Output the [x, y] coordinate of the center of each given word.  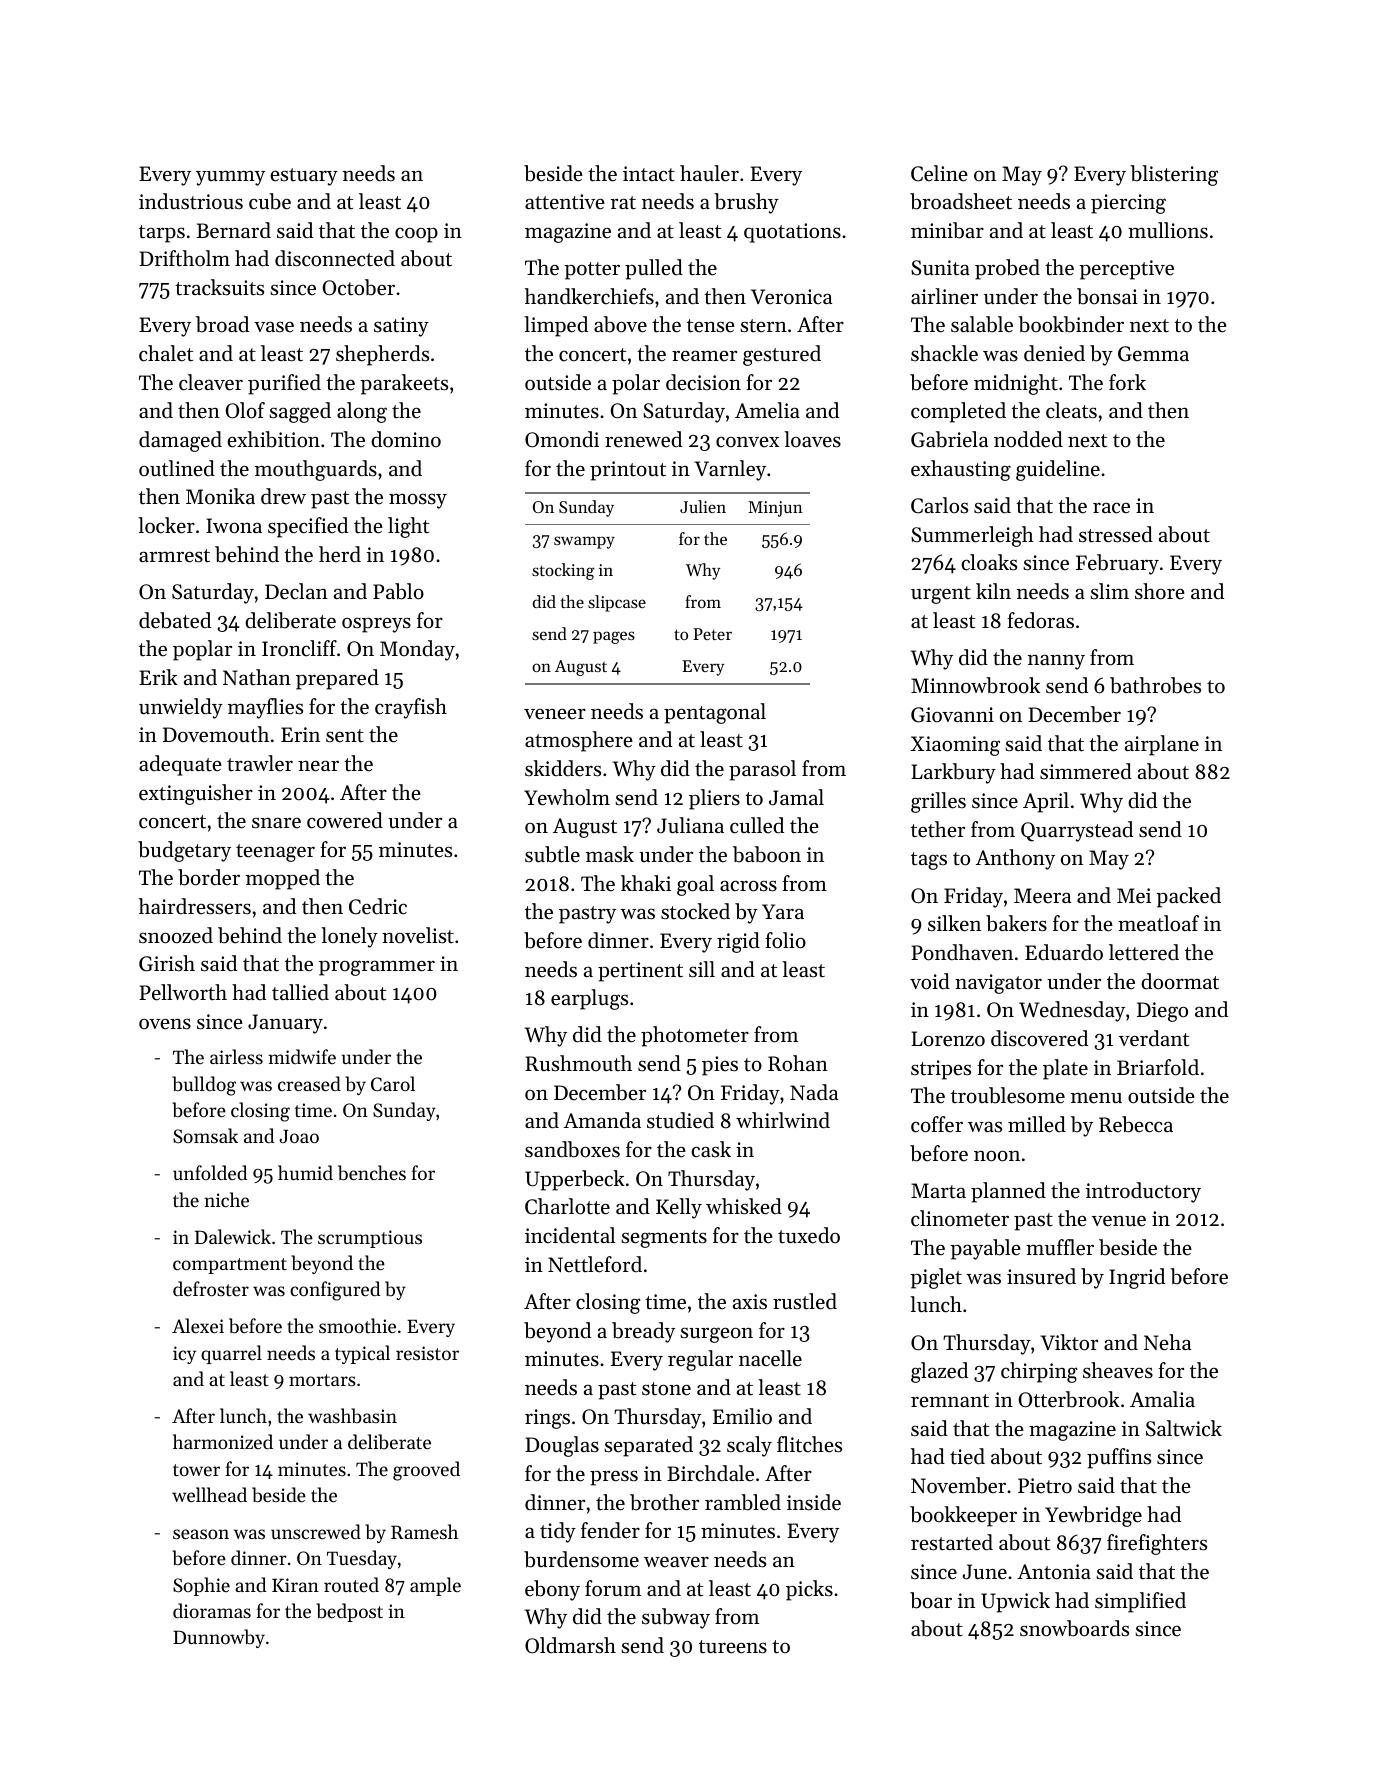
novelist [418, 935]
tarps [162, 234]
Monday [417, 650]
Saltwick [1184, 1428]
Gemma [1153, 354]
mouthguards [316, 470]
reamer [704, 356]
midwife [302, 1056]
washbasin [352, 1415]
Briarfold [1158, 1067]
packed [1188, 897]
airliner [944, 296]
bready [643, 1332]
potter [592, 271]
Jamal [796, 797]
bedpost [349, 1612]
